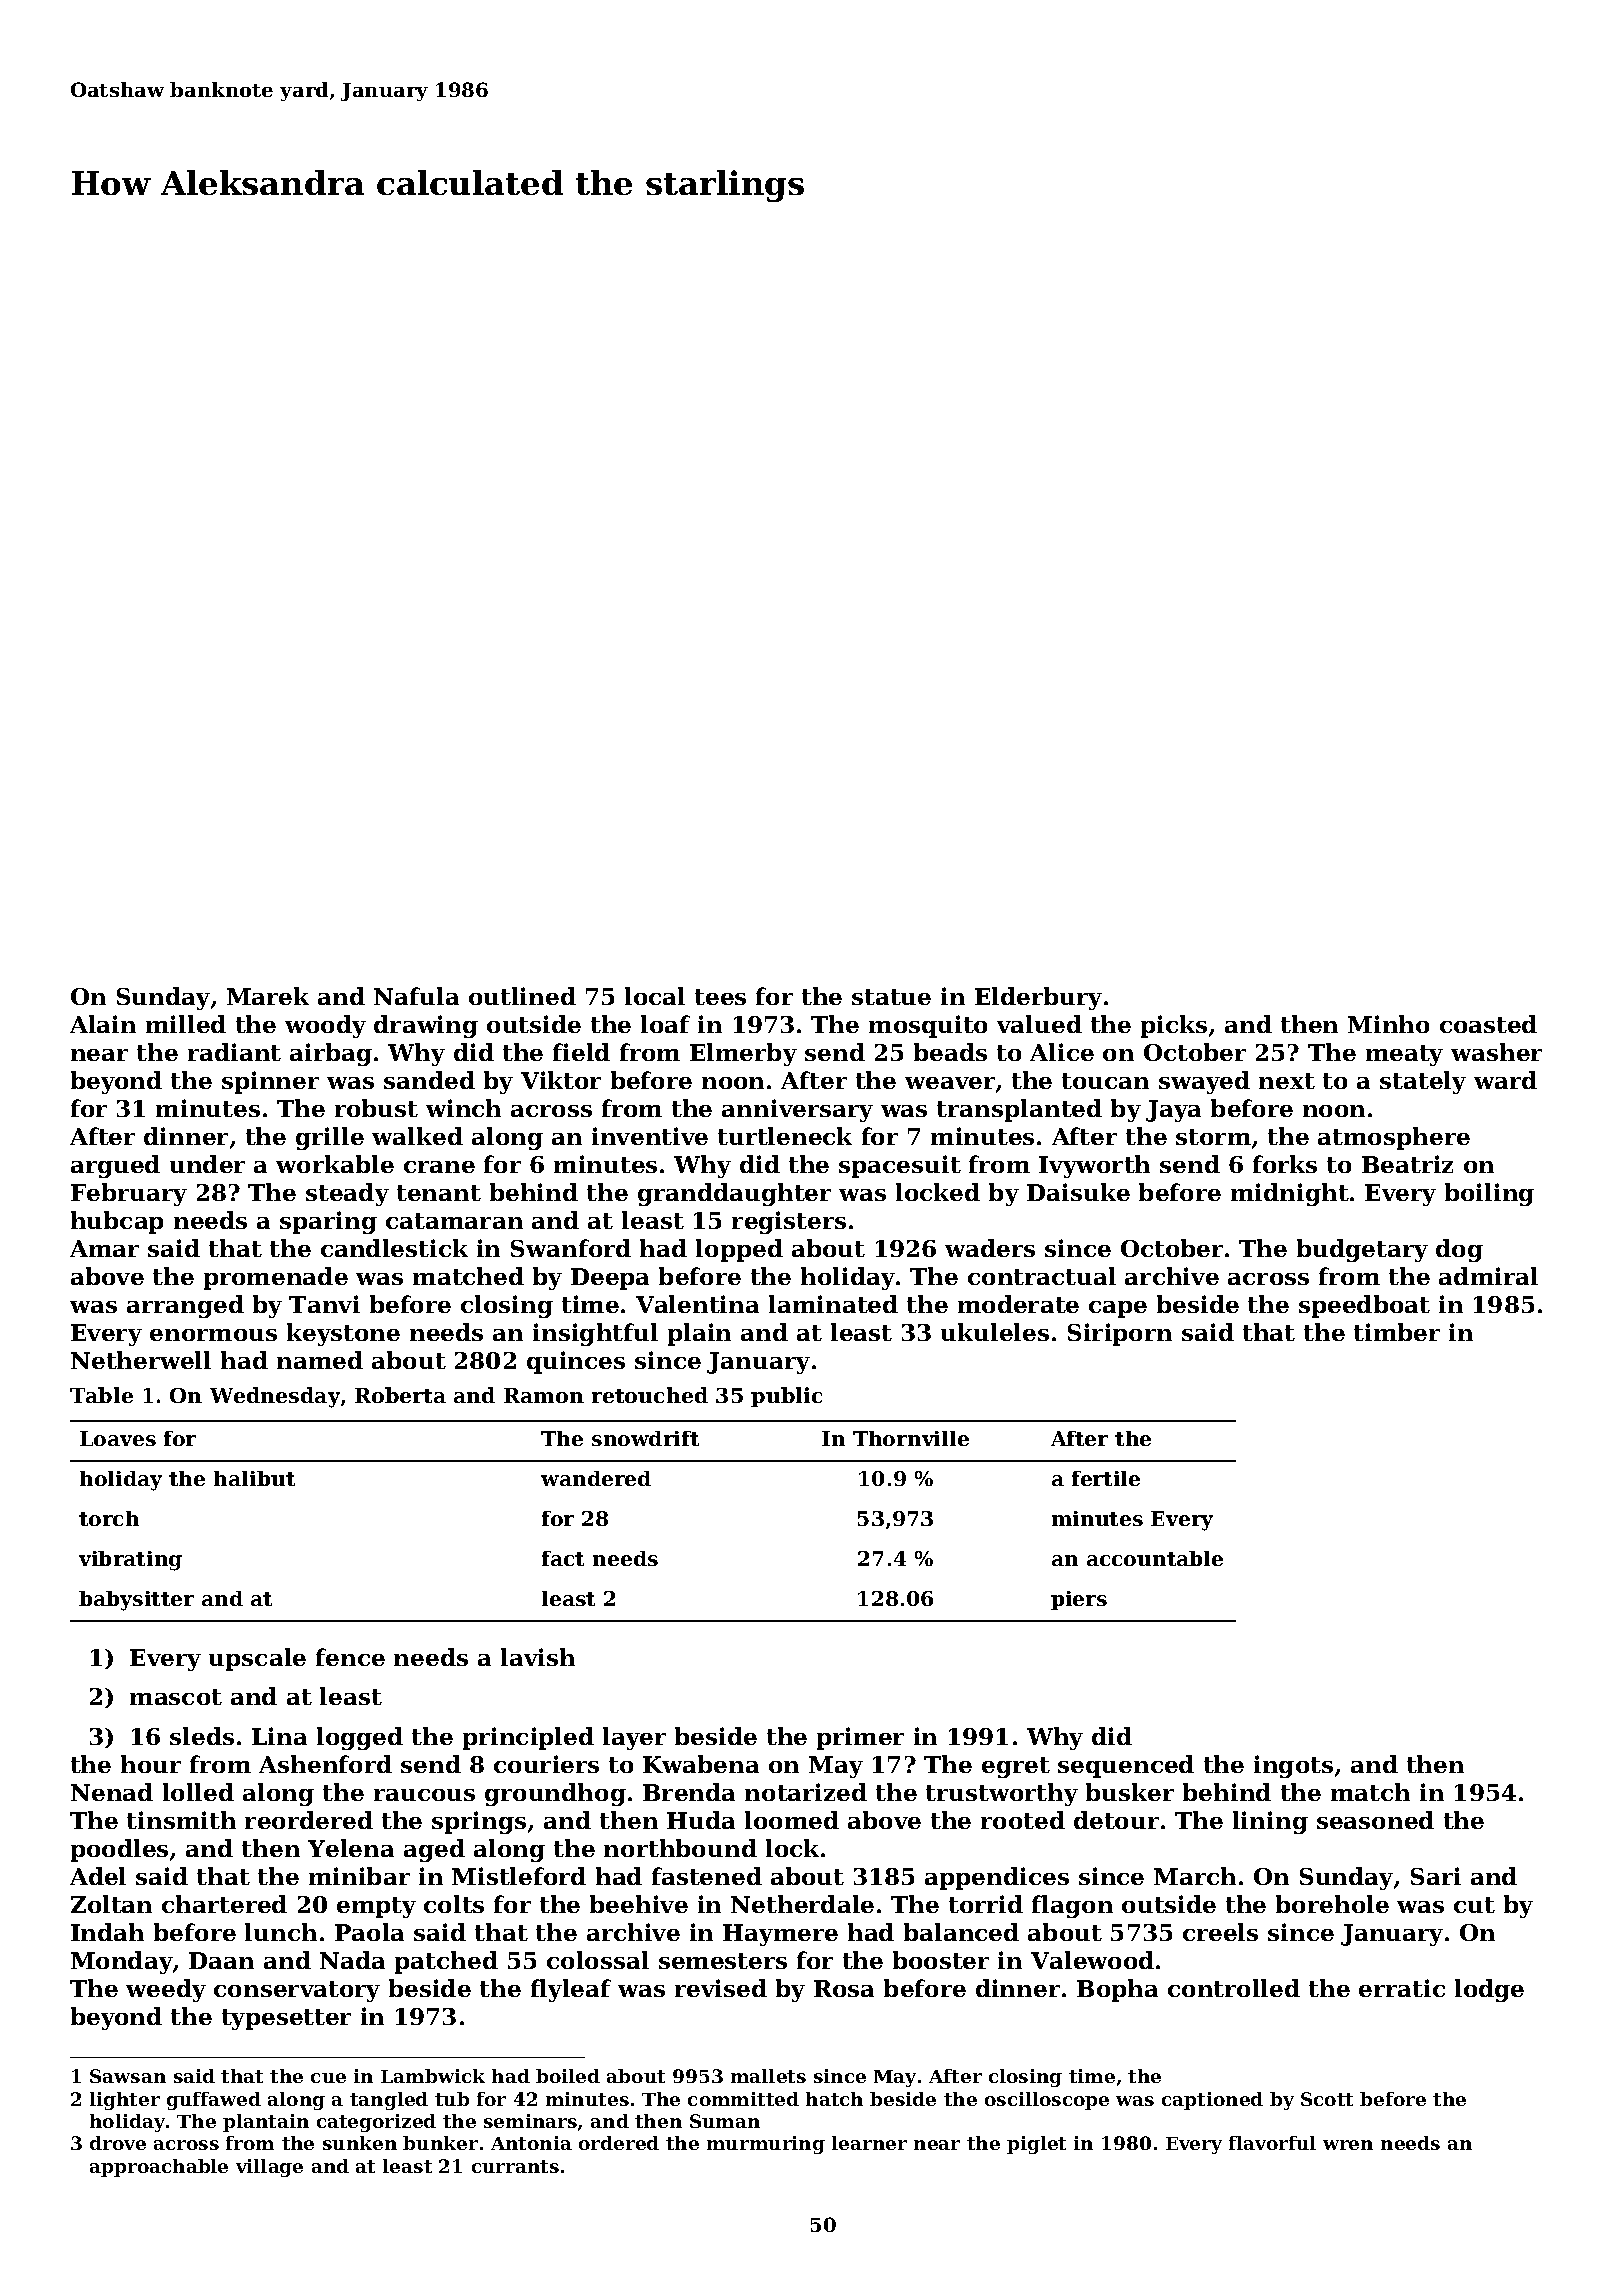 The image size is (1620, 2292). What do you see at coordinates (1036, 2145) in the screenshot?
I see `piglet` at bounding box center [1036, 2145].
